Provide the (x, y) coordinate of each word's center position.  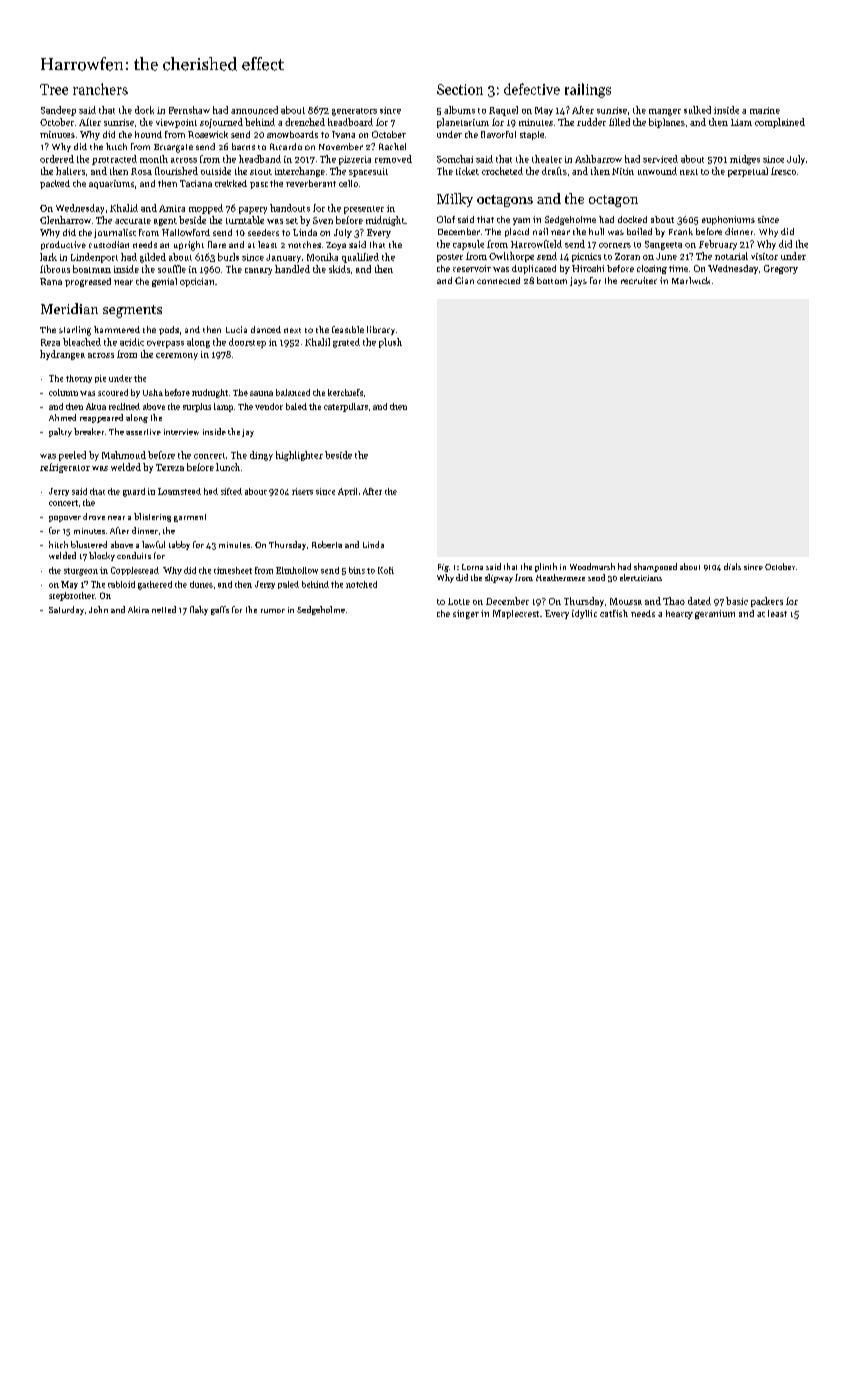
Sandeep (58, 111)
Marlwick (691, 280)
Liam (741, 122)
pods (169, 330)
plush (390, 343)
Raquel (503, 111)
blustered (89, 544)
